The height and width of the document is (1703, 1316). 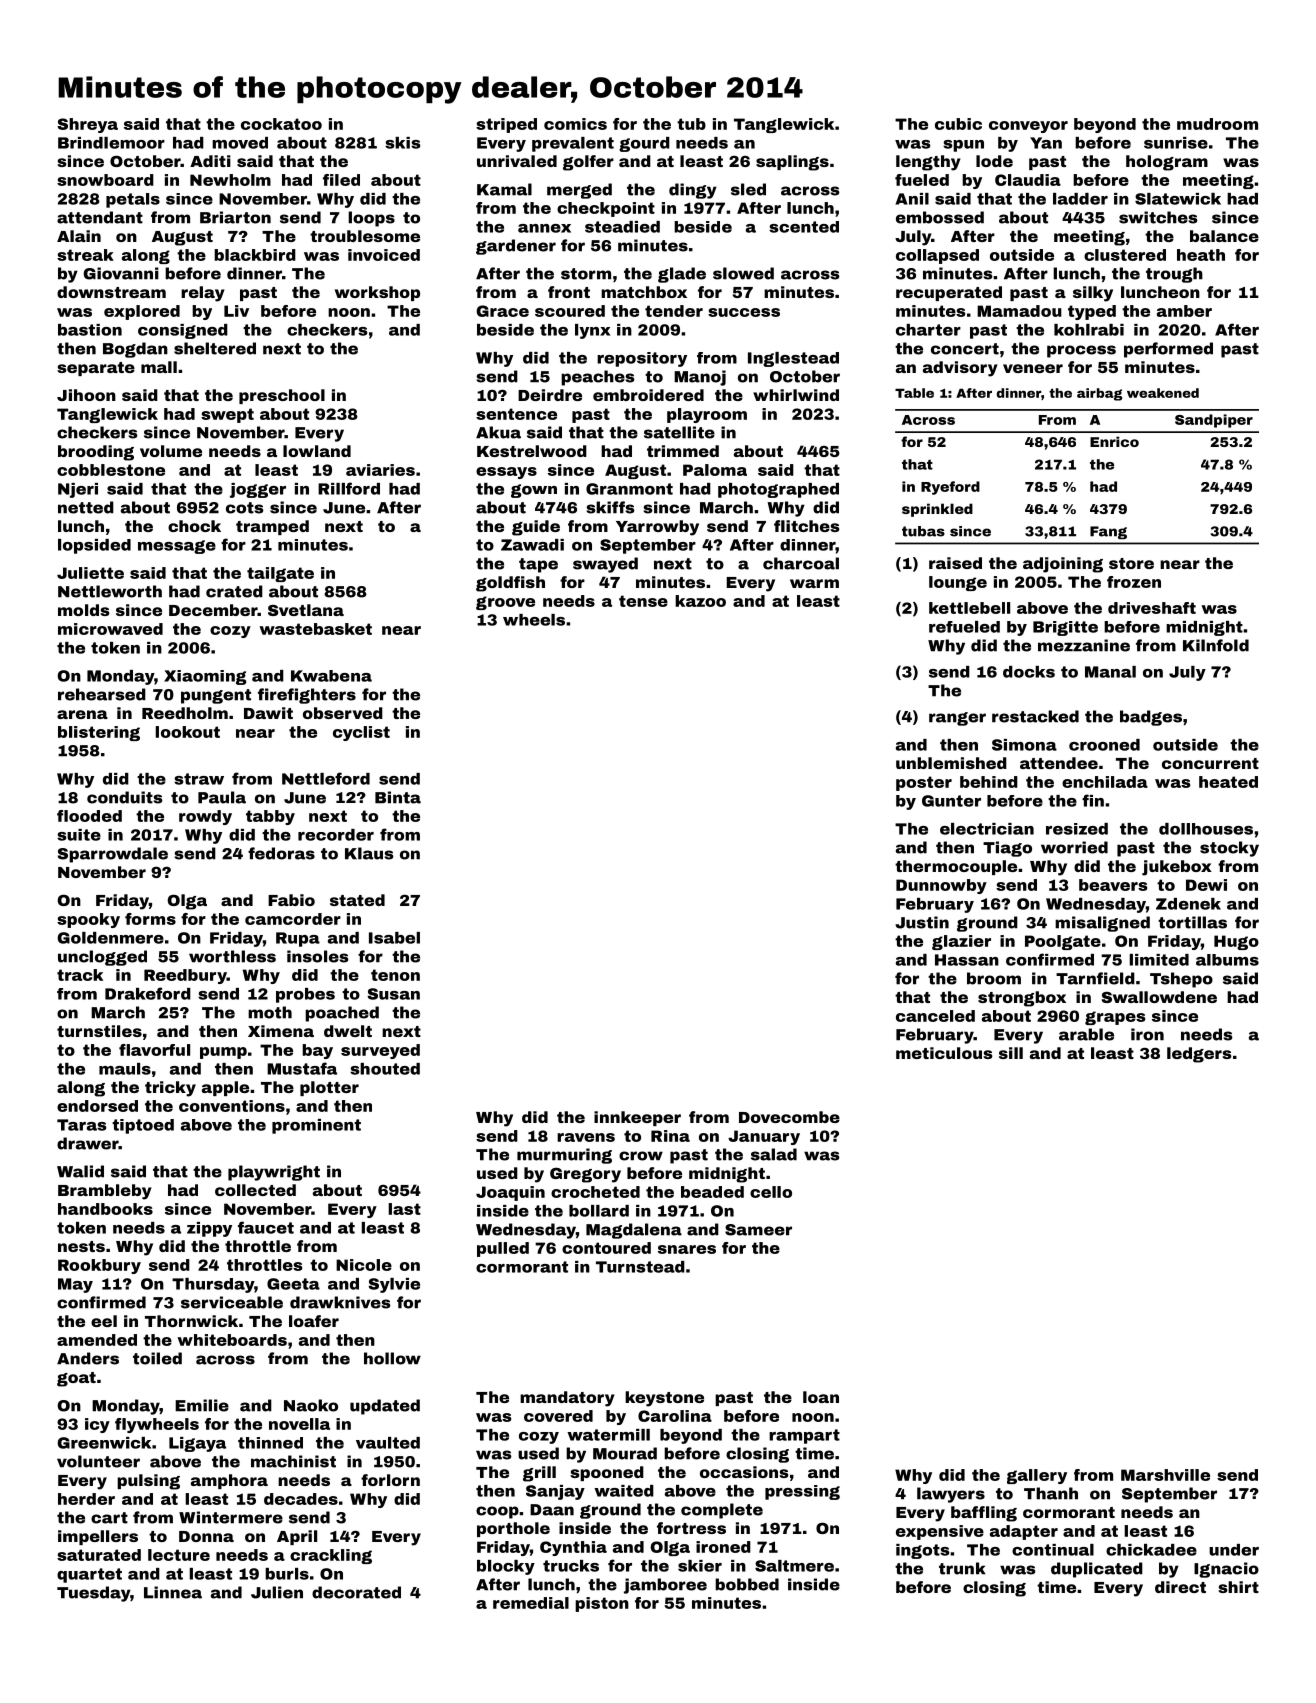 What do you see at coordinates (674, 311) in the document?
I see `tender` at bounding box center [674, 311].
